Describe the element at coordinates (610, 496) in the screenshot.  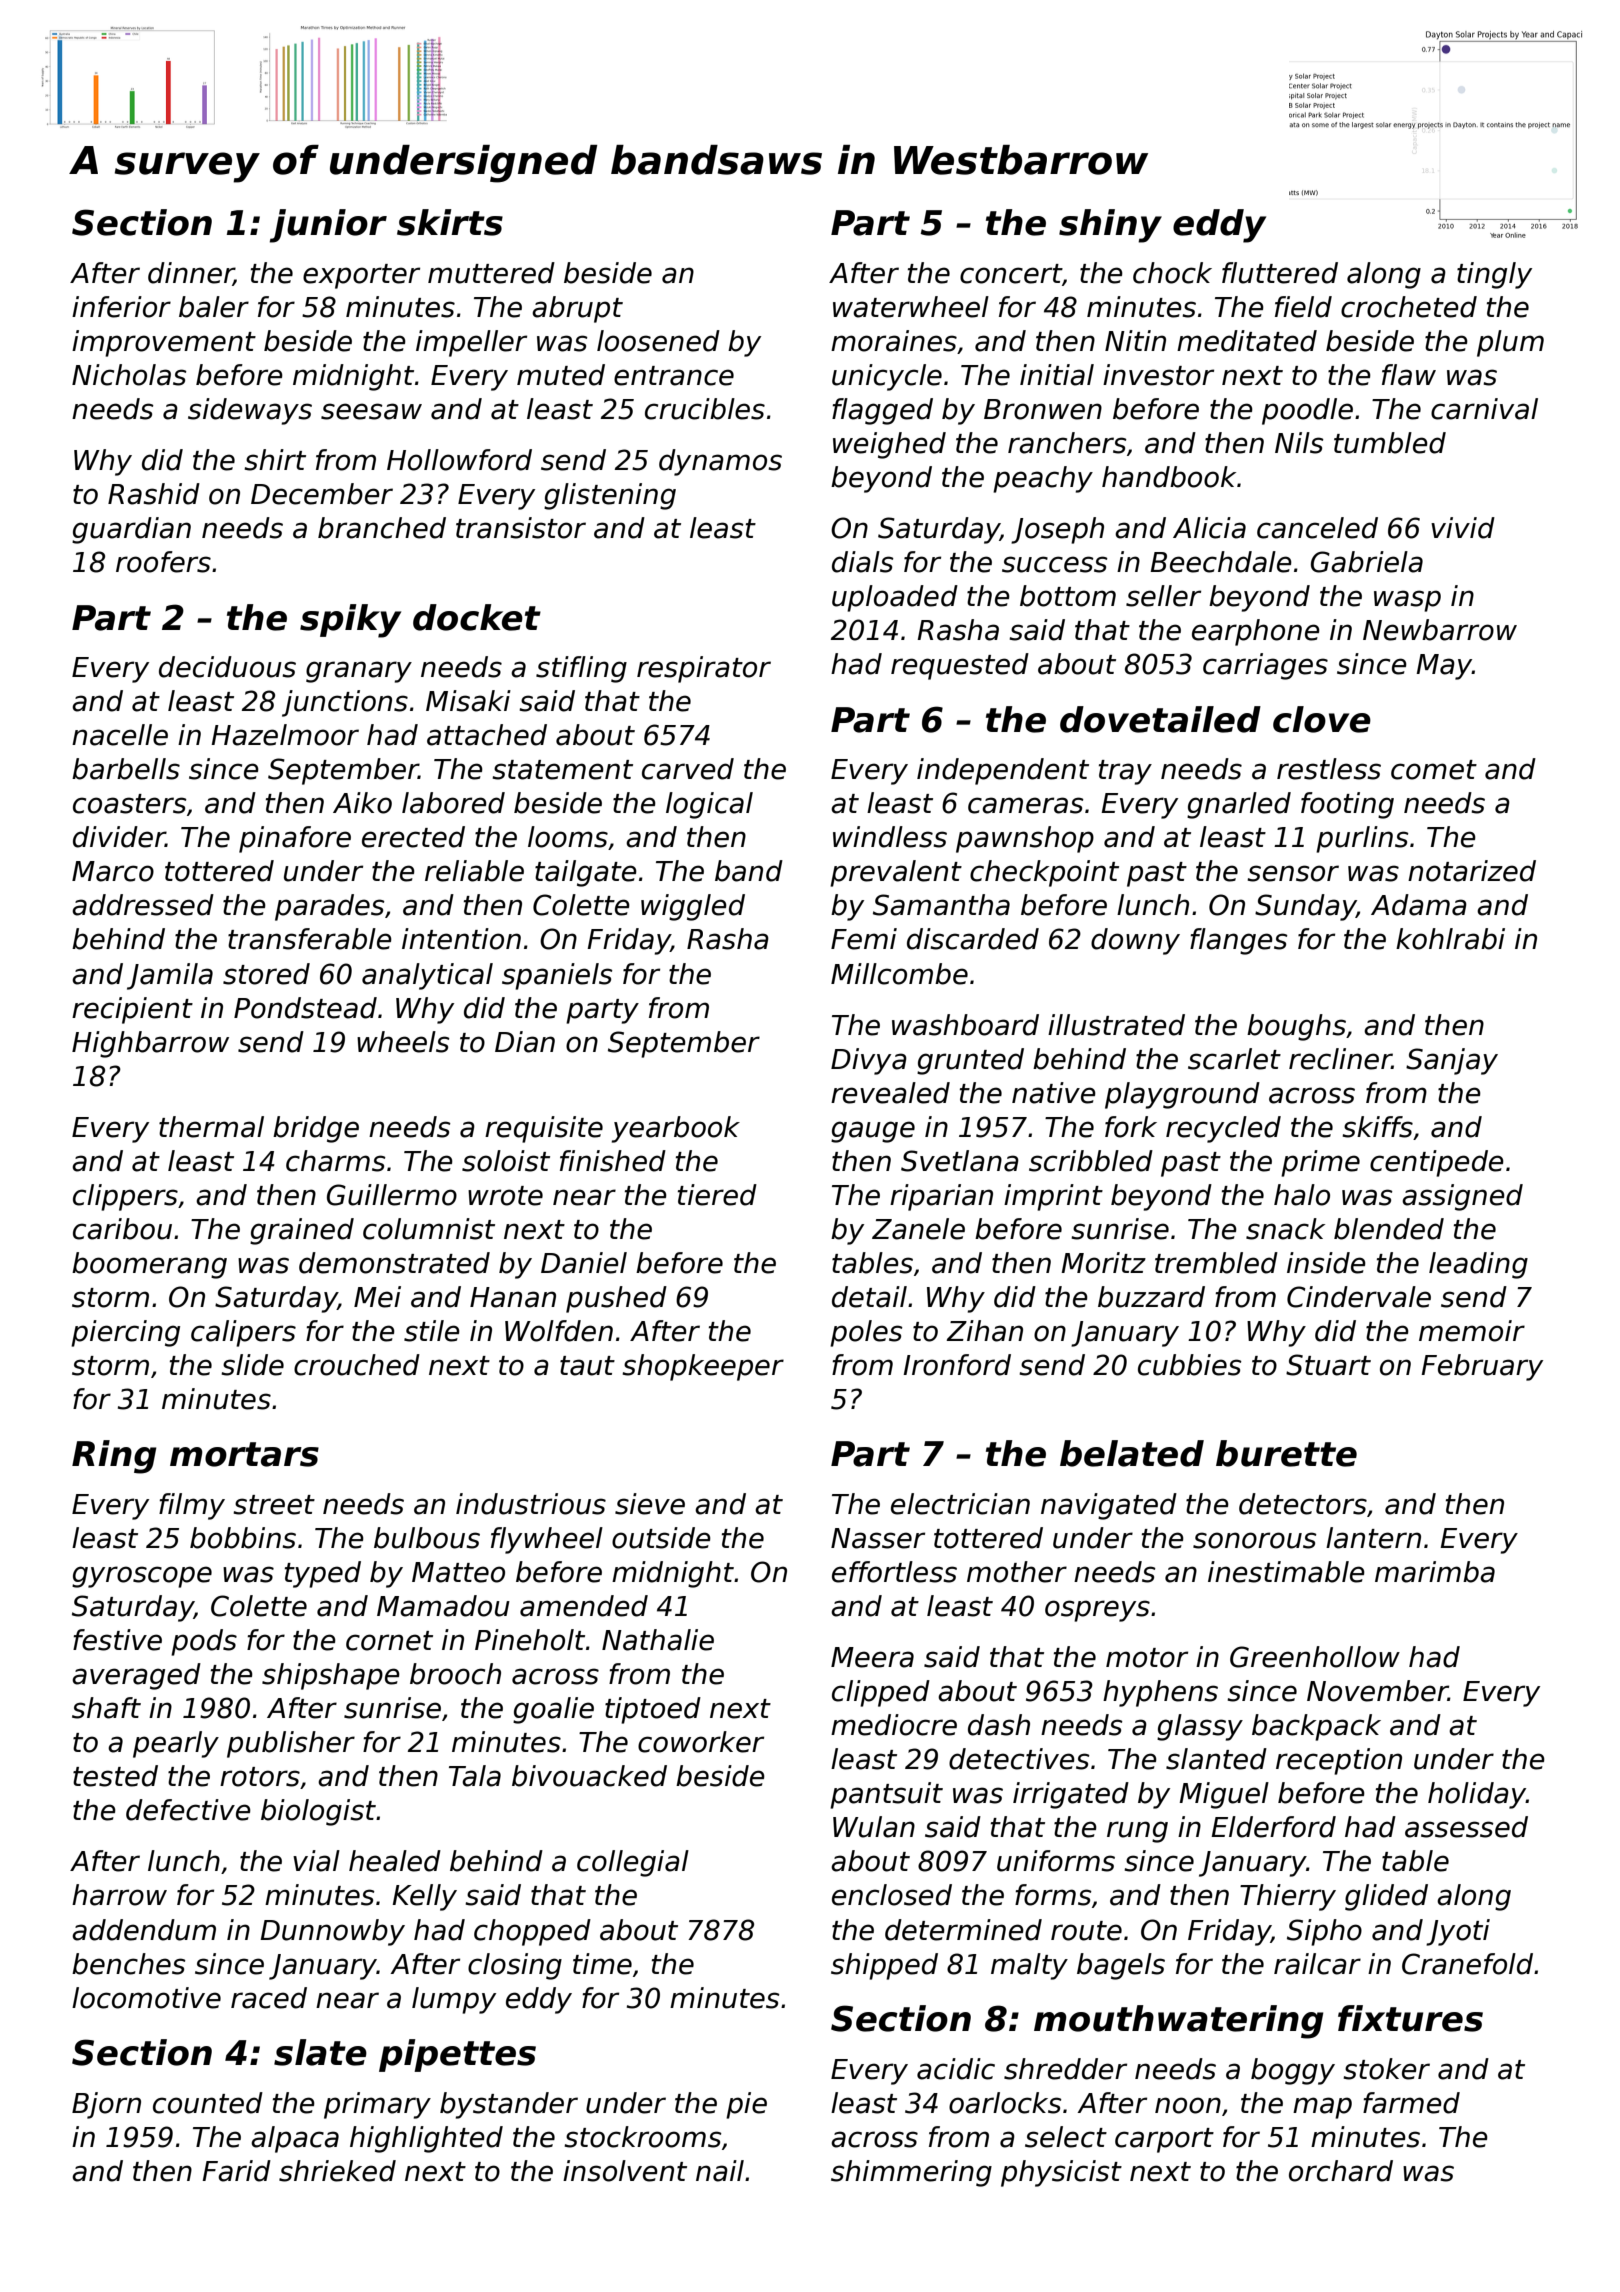
I see `glistening` at that location.
